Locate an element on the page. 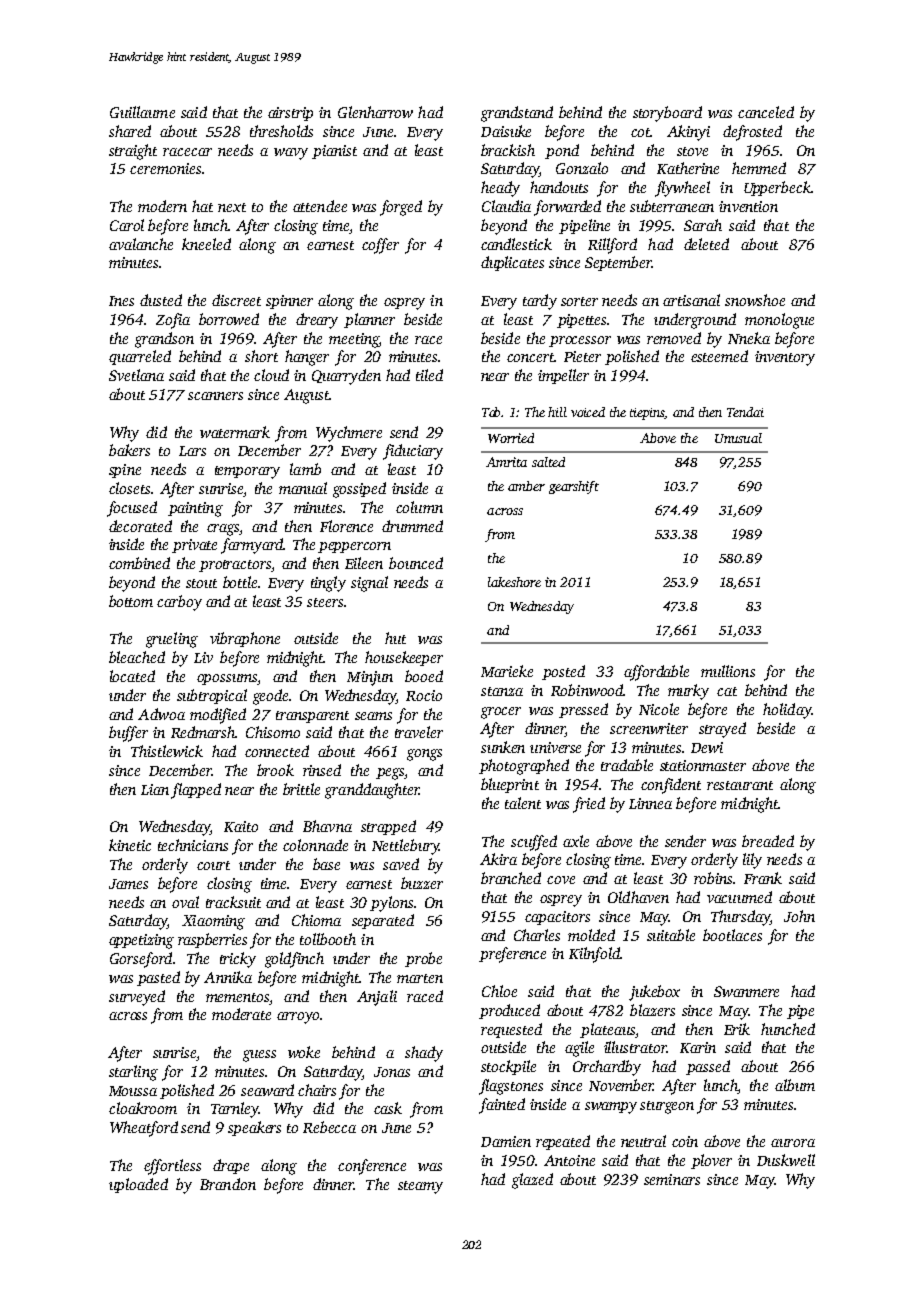 This page has height=1308, width=924. storyboard is located at coordinates (667, 114).
